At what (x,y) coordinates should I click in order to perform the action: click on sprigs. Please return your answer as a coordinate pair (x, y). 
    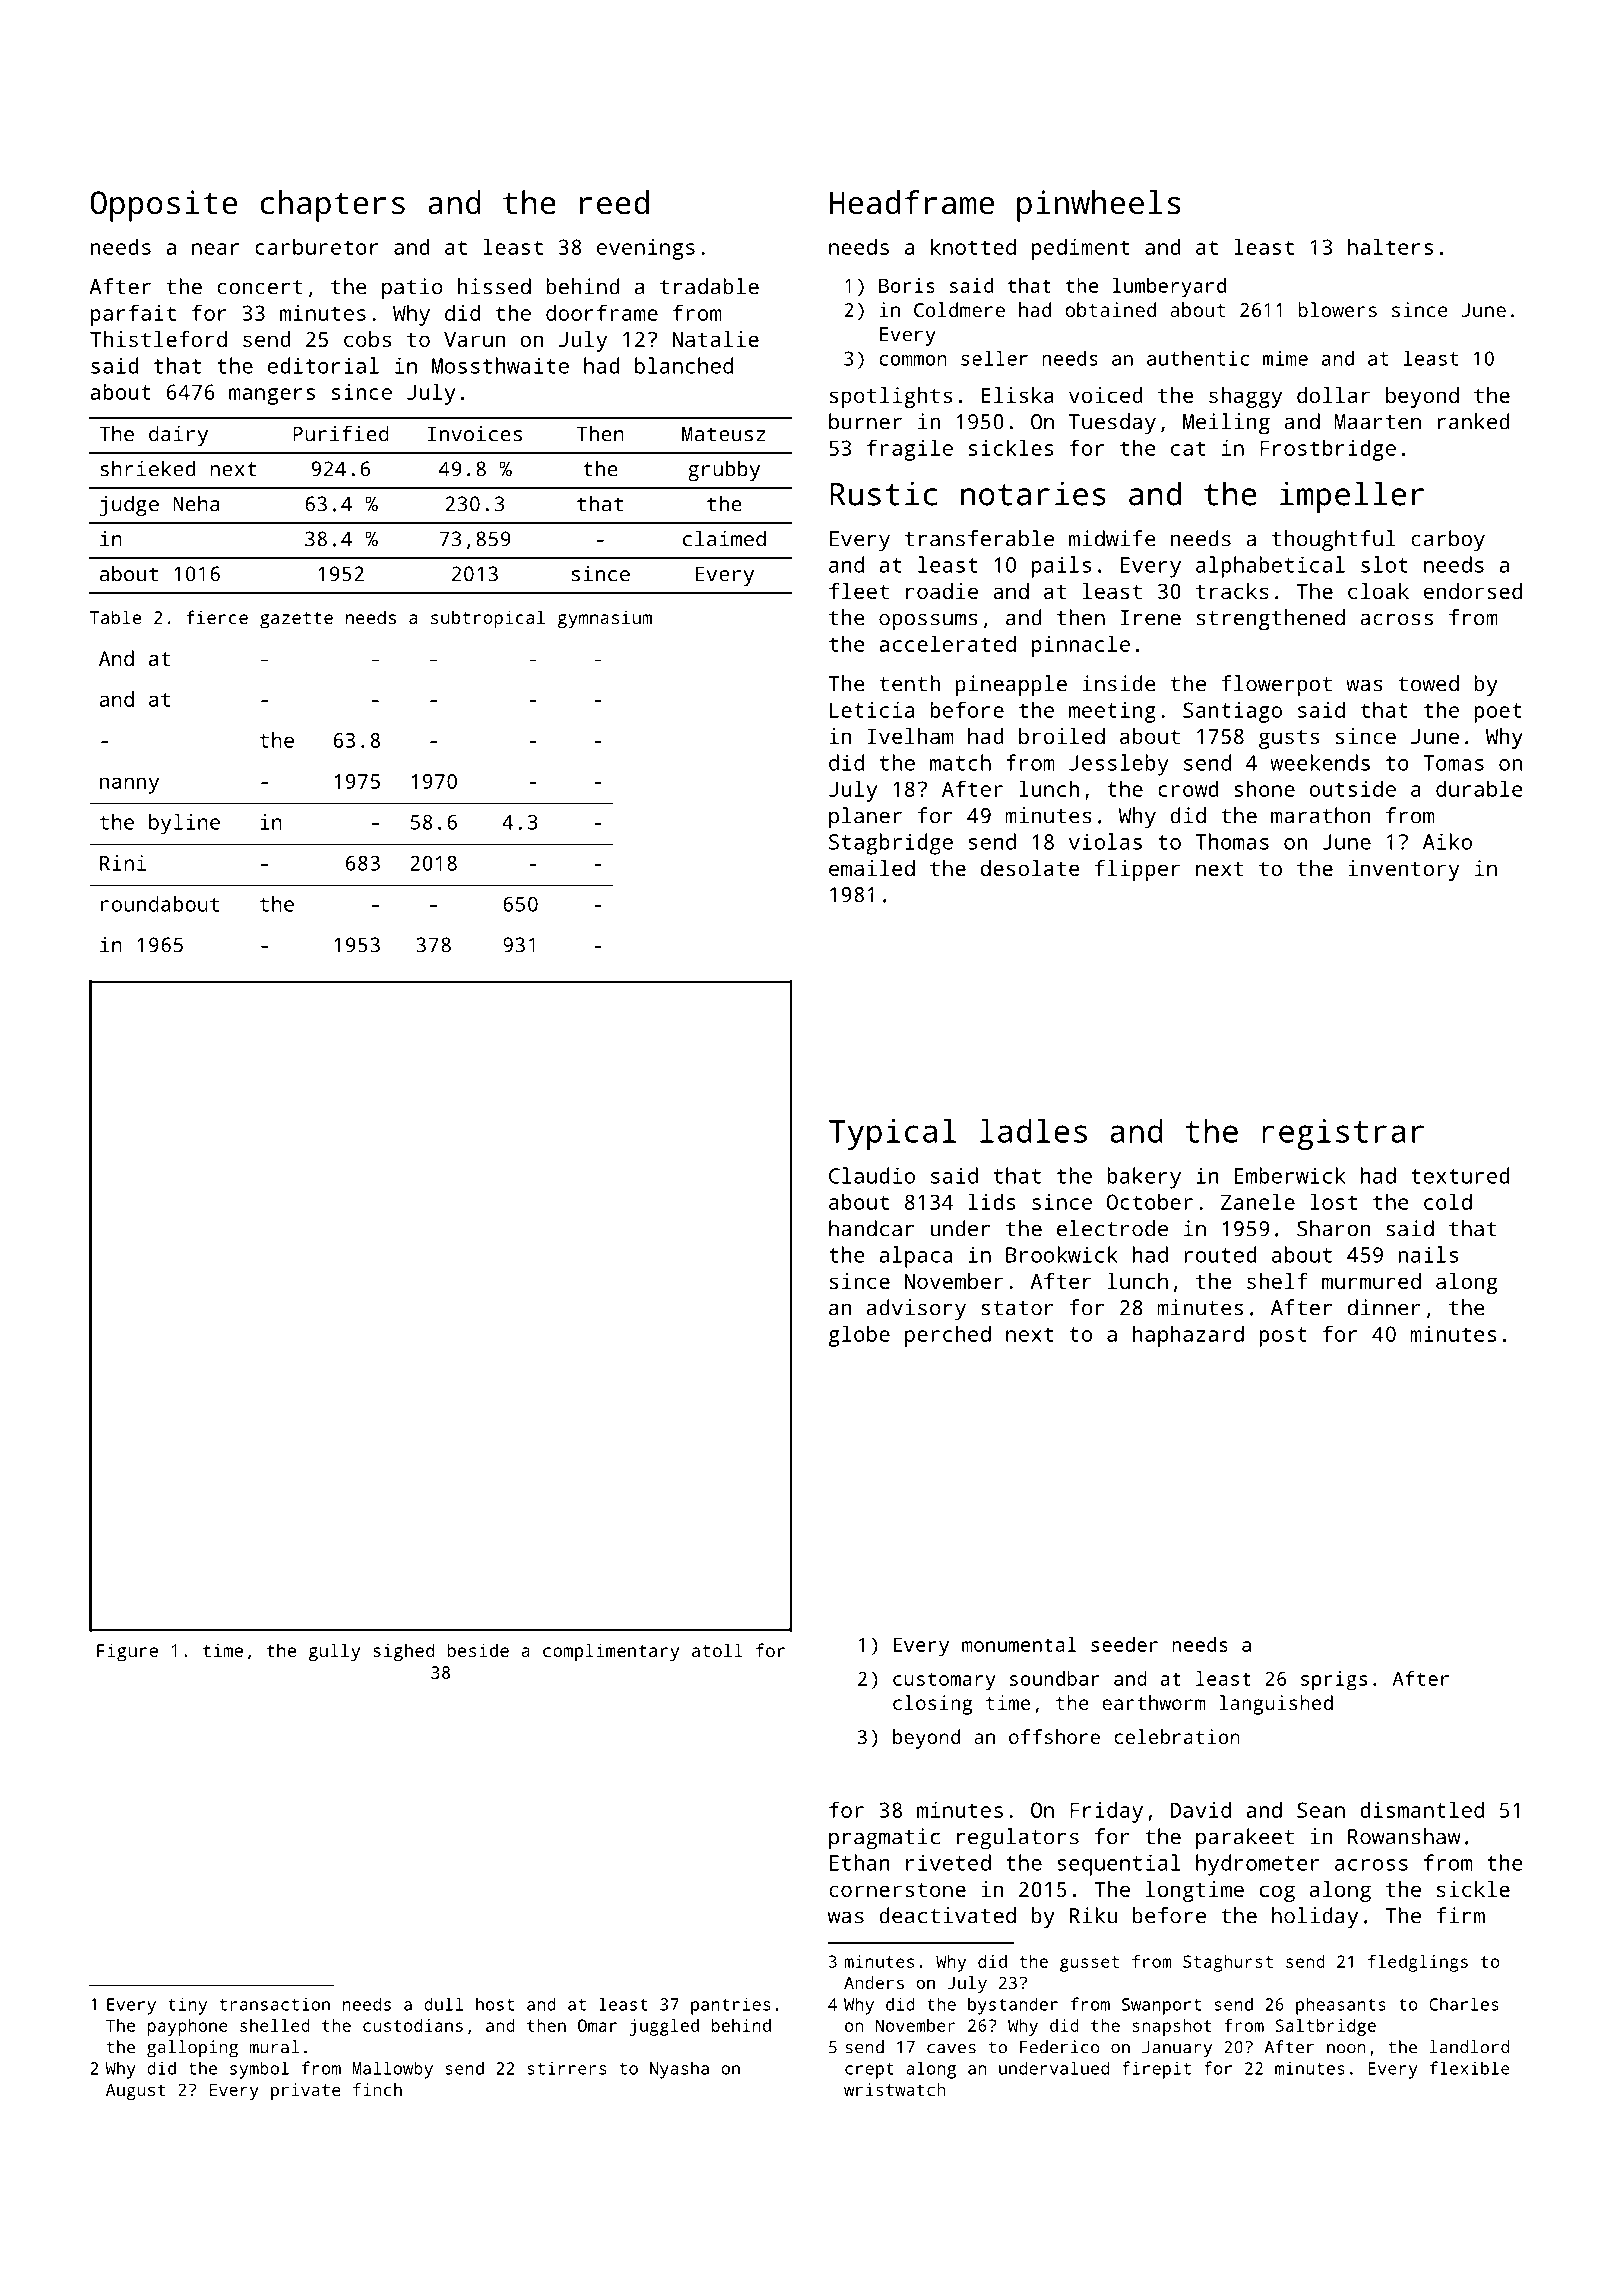
    Looking at the image, I should click on (1334, 1681).
